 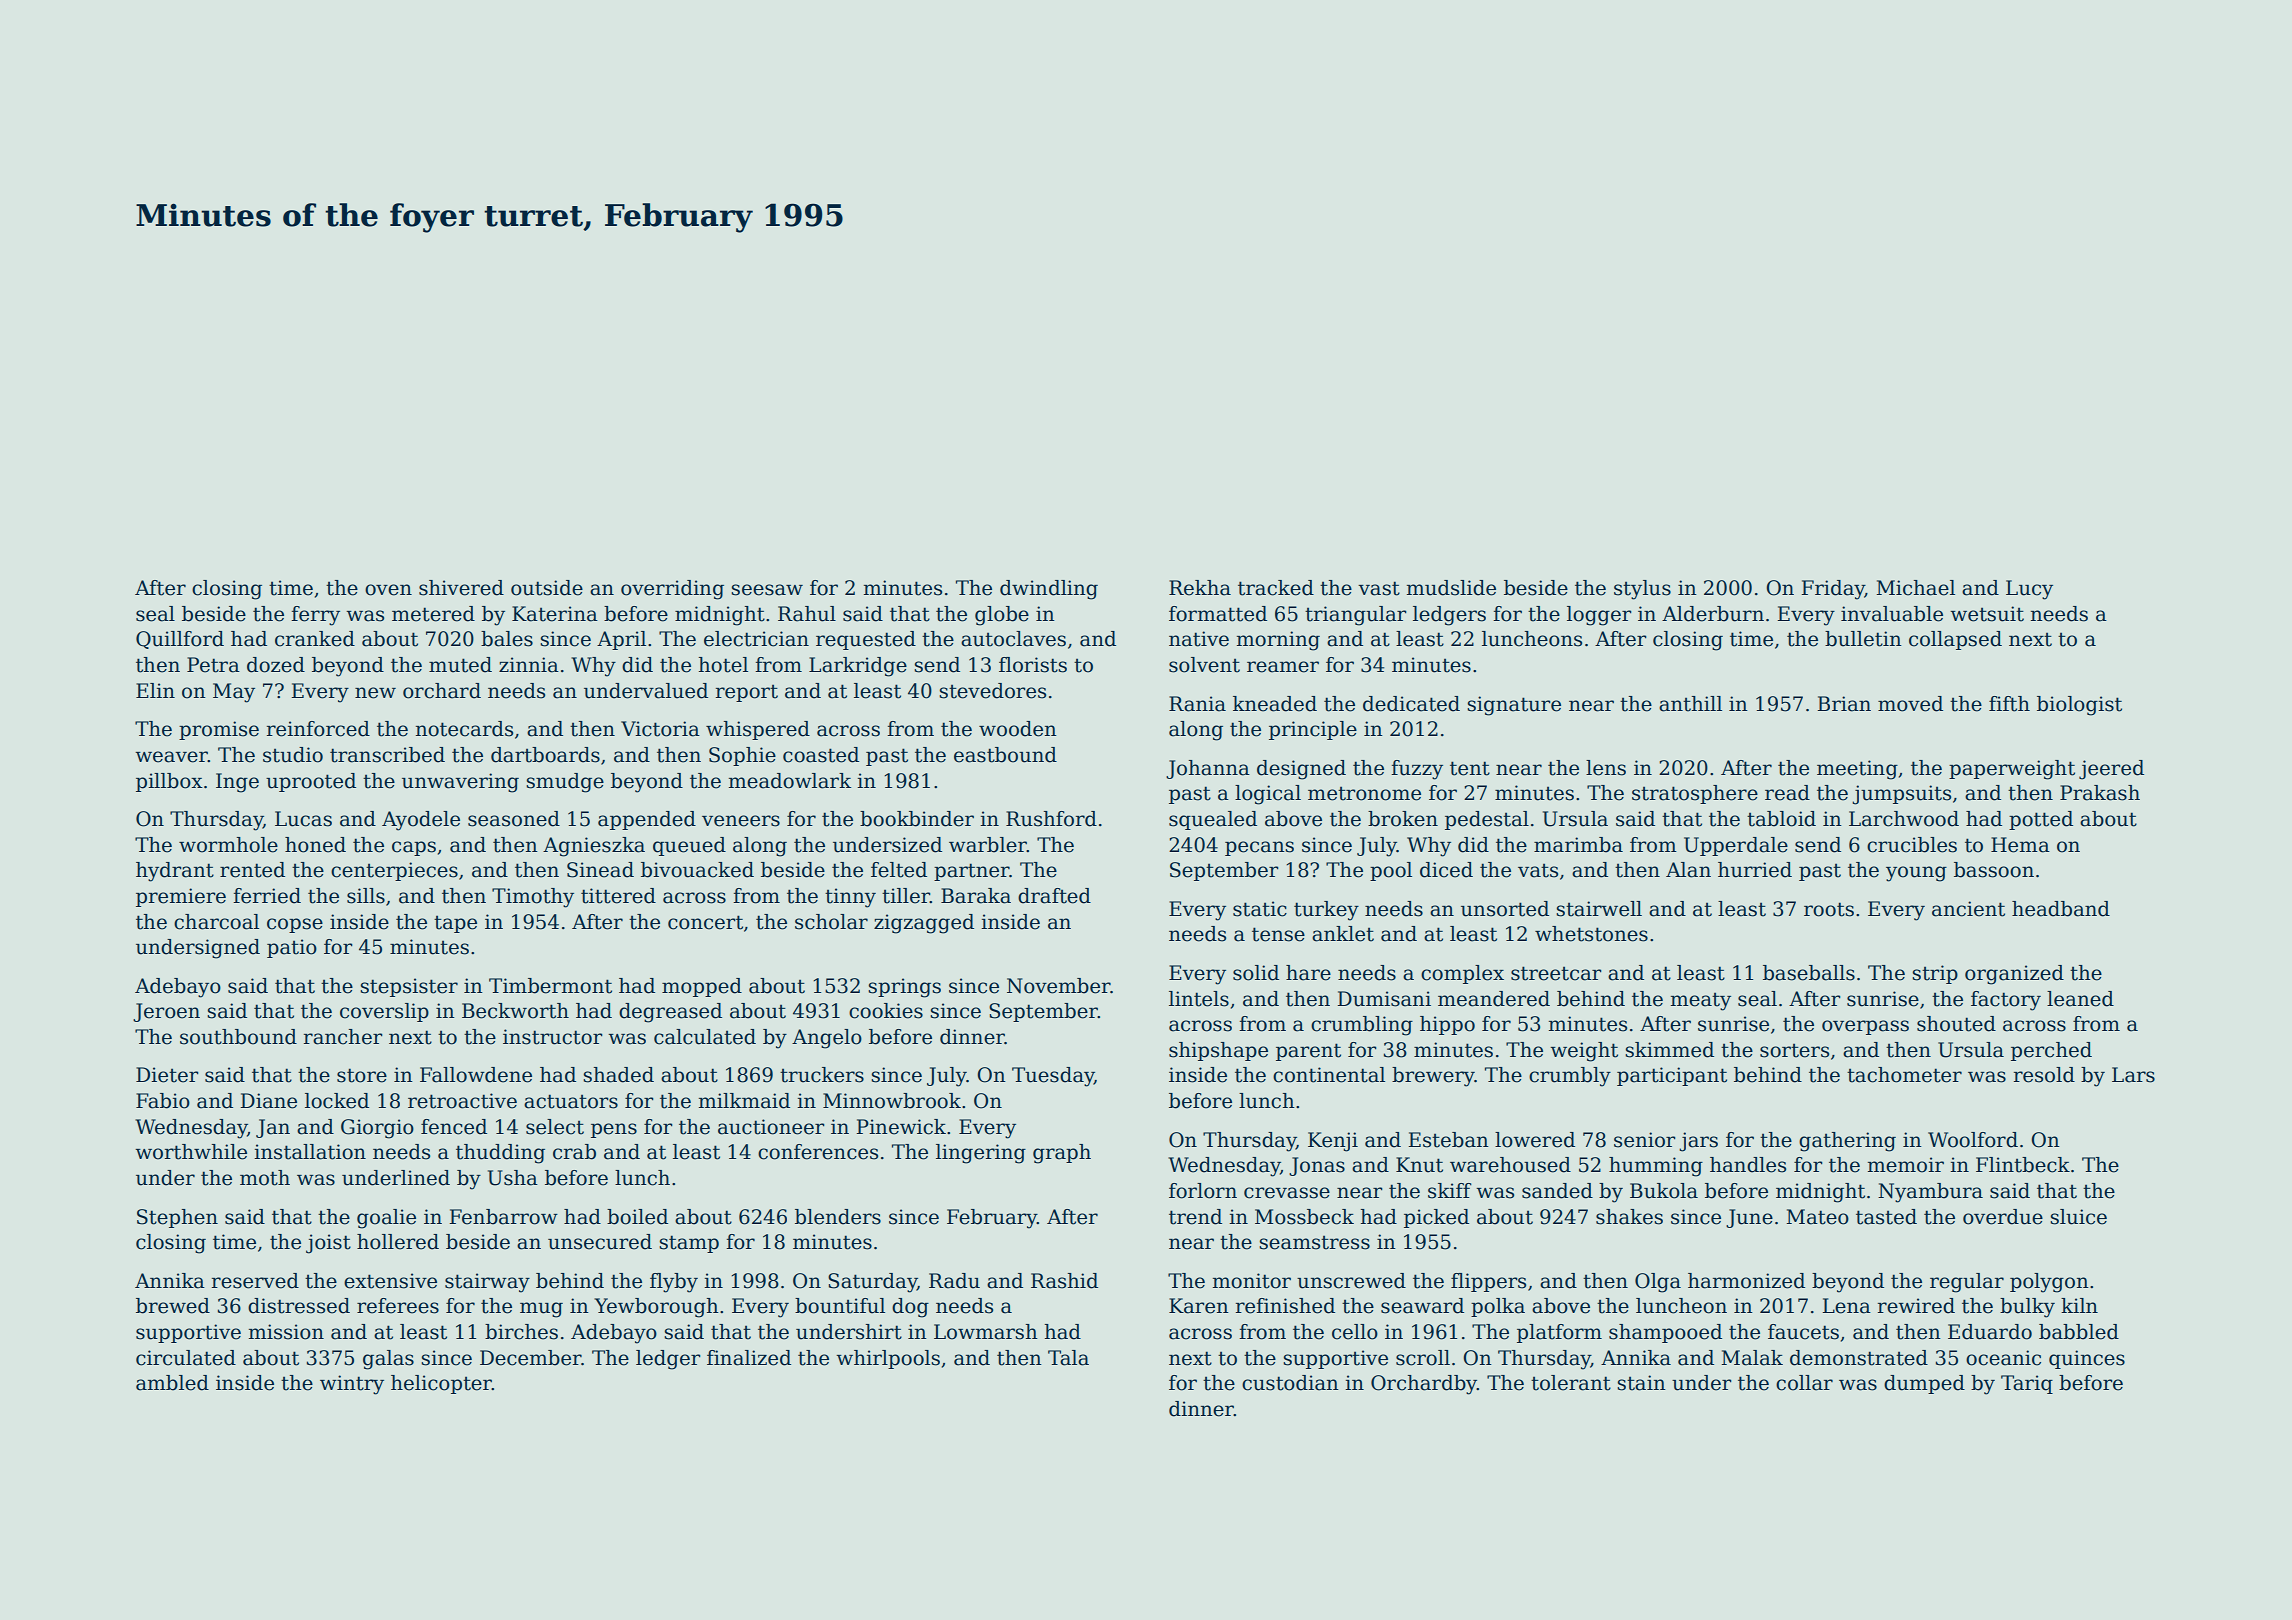 I want to click on Rekha, so click(x=1200, y=588).
